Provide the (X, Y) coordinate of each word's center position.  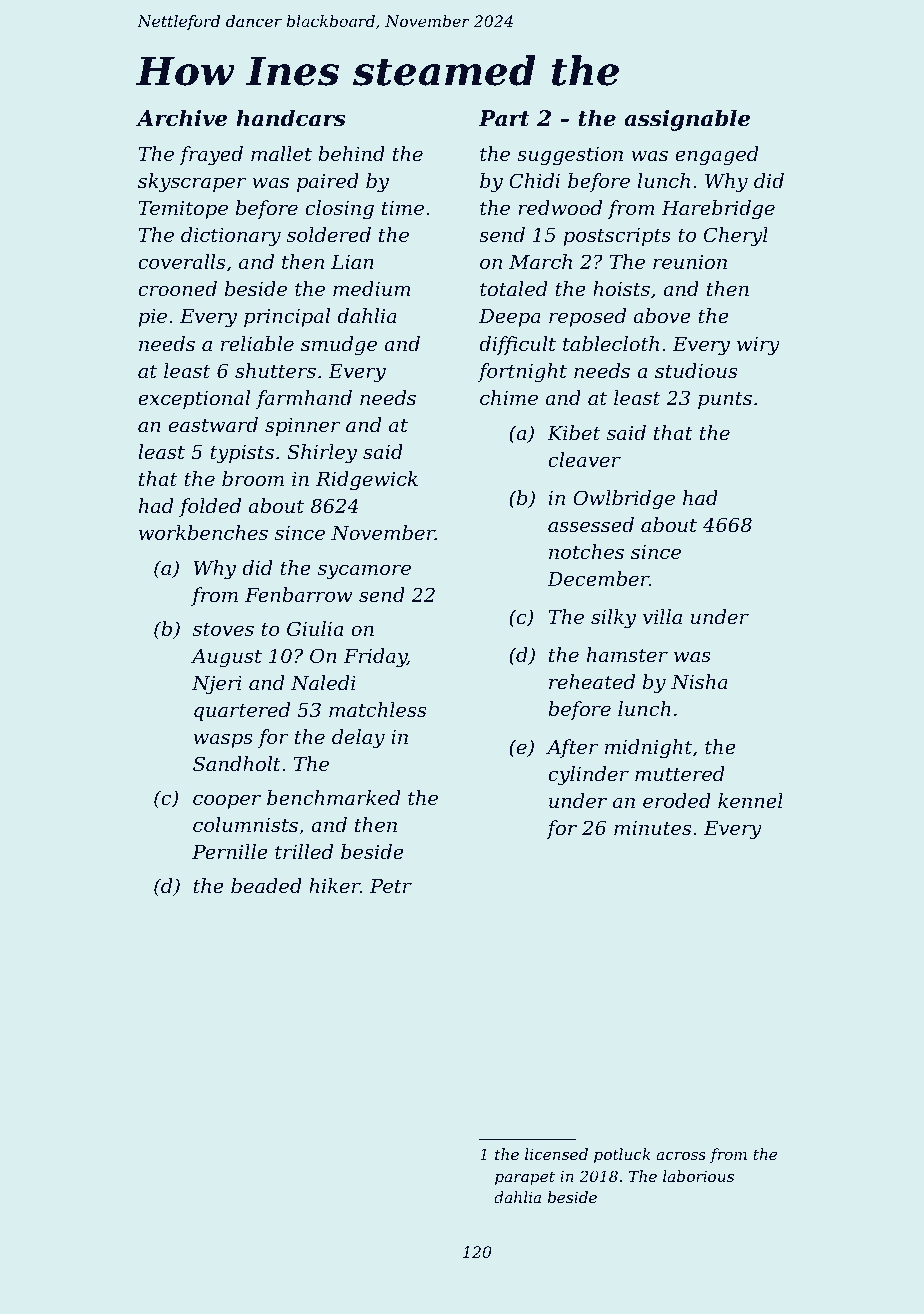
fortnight (522, 373)
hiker (334, 885)
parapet (525, 1178)
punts (725, 400)
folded (210, 507)
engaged (717, 156)
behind (351, 153)
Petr (391, 886)
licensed (556, 1154)
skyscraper (192, 183)
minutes (652, 828)
